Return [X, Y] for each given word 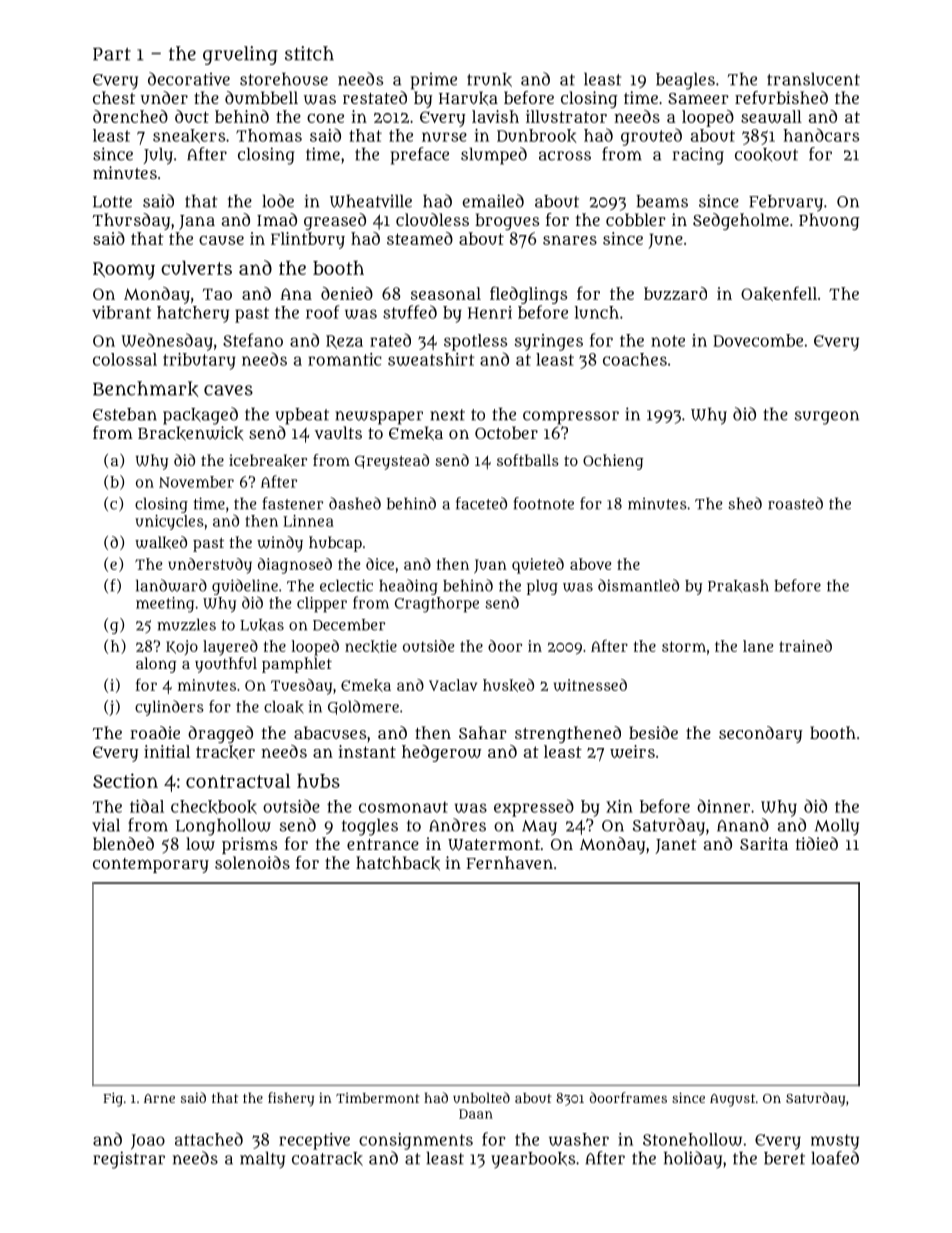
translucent [813, 79]
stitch [309, 53]
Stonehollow [692, 1139]
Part [112, 54]
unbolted [481, 1097]
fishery [291, 1099]
